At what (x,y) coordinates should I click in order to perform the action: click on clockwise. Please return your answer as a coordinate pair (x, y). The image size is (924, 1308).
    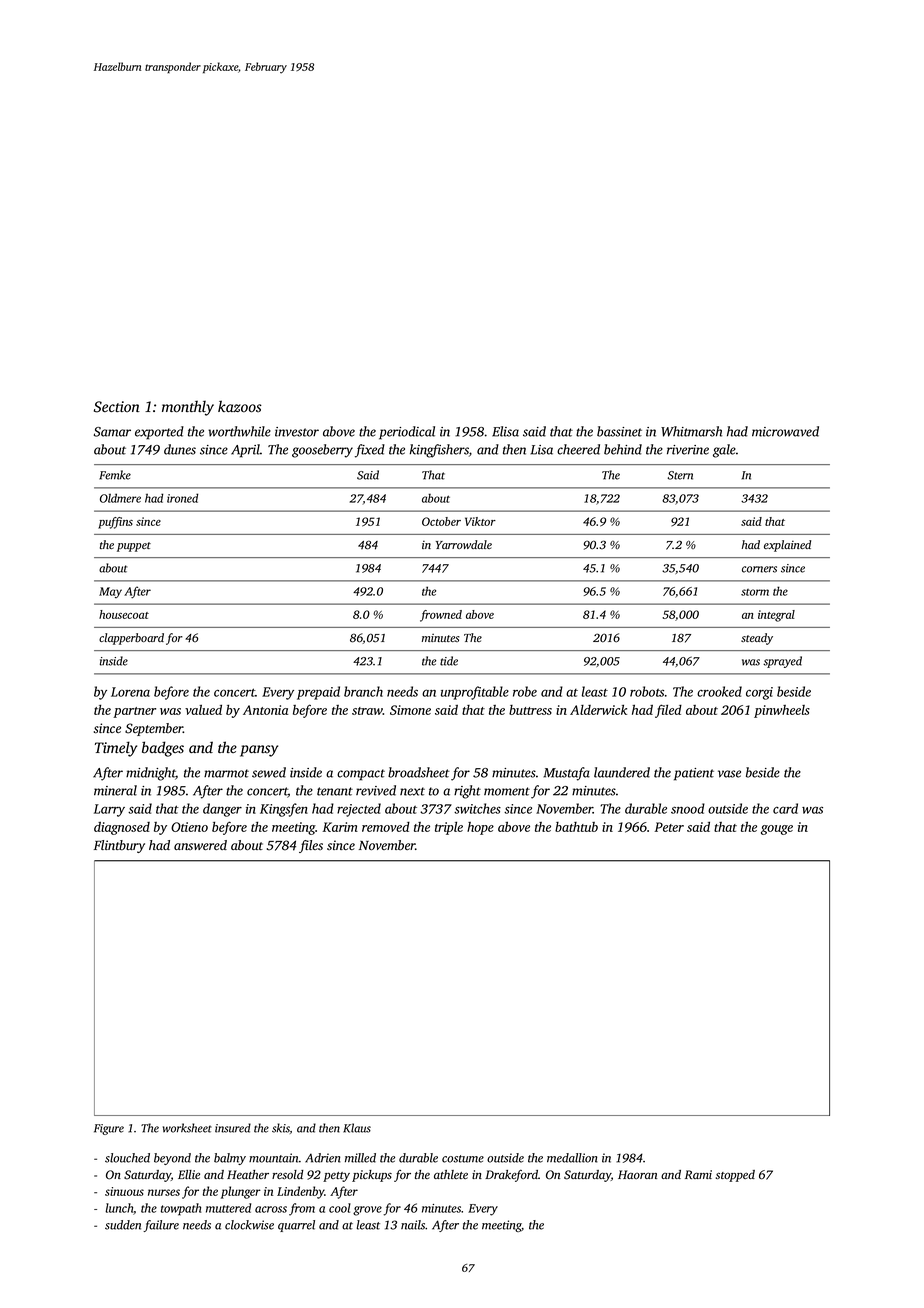
    Looking at the image, I should click on (249, 1225).
